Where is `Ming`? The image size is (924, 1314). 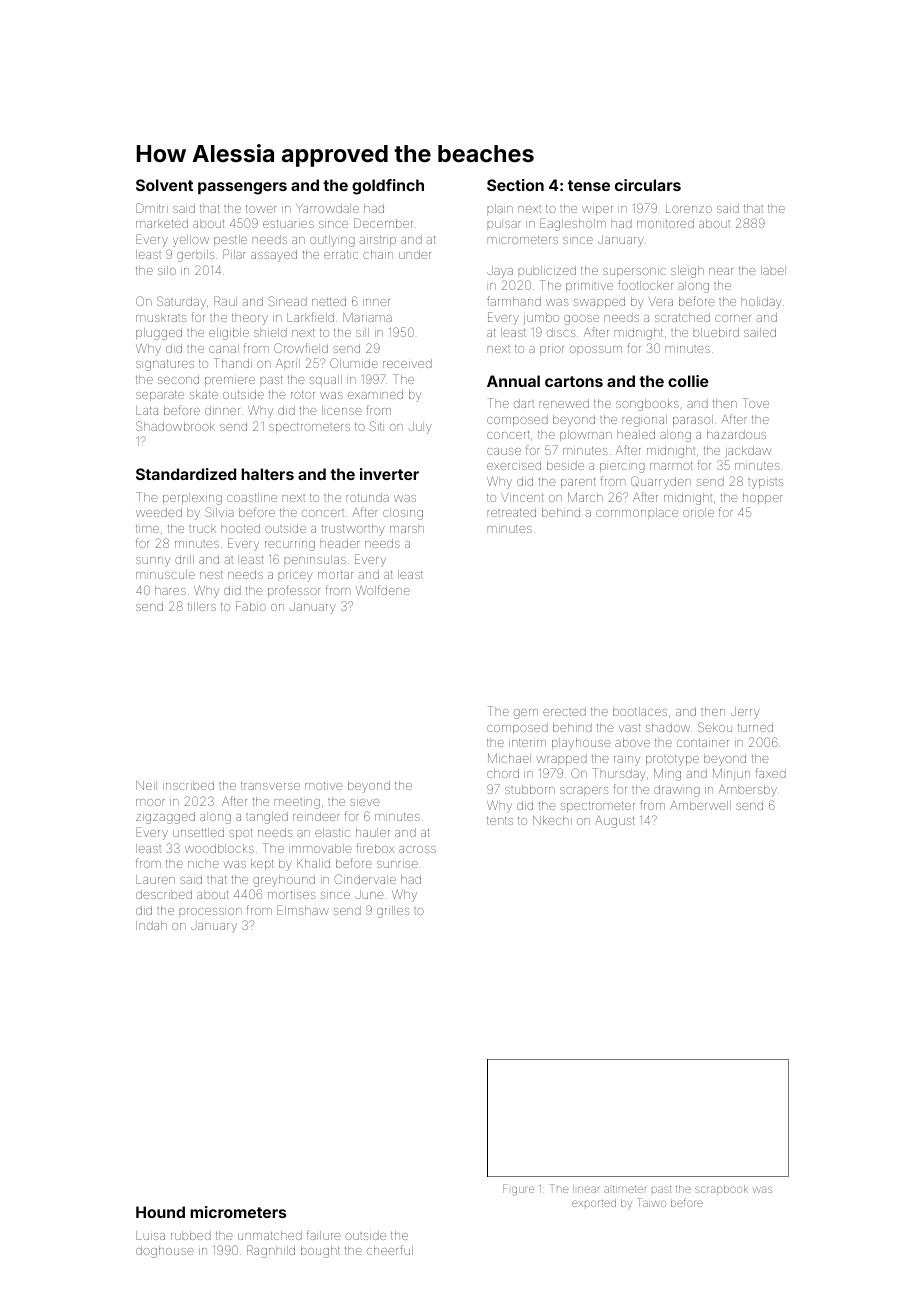
Ming is located at coordinates (667, 775).
